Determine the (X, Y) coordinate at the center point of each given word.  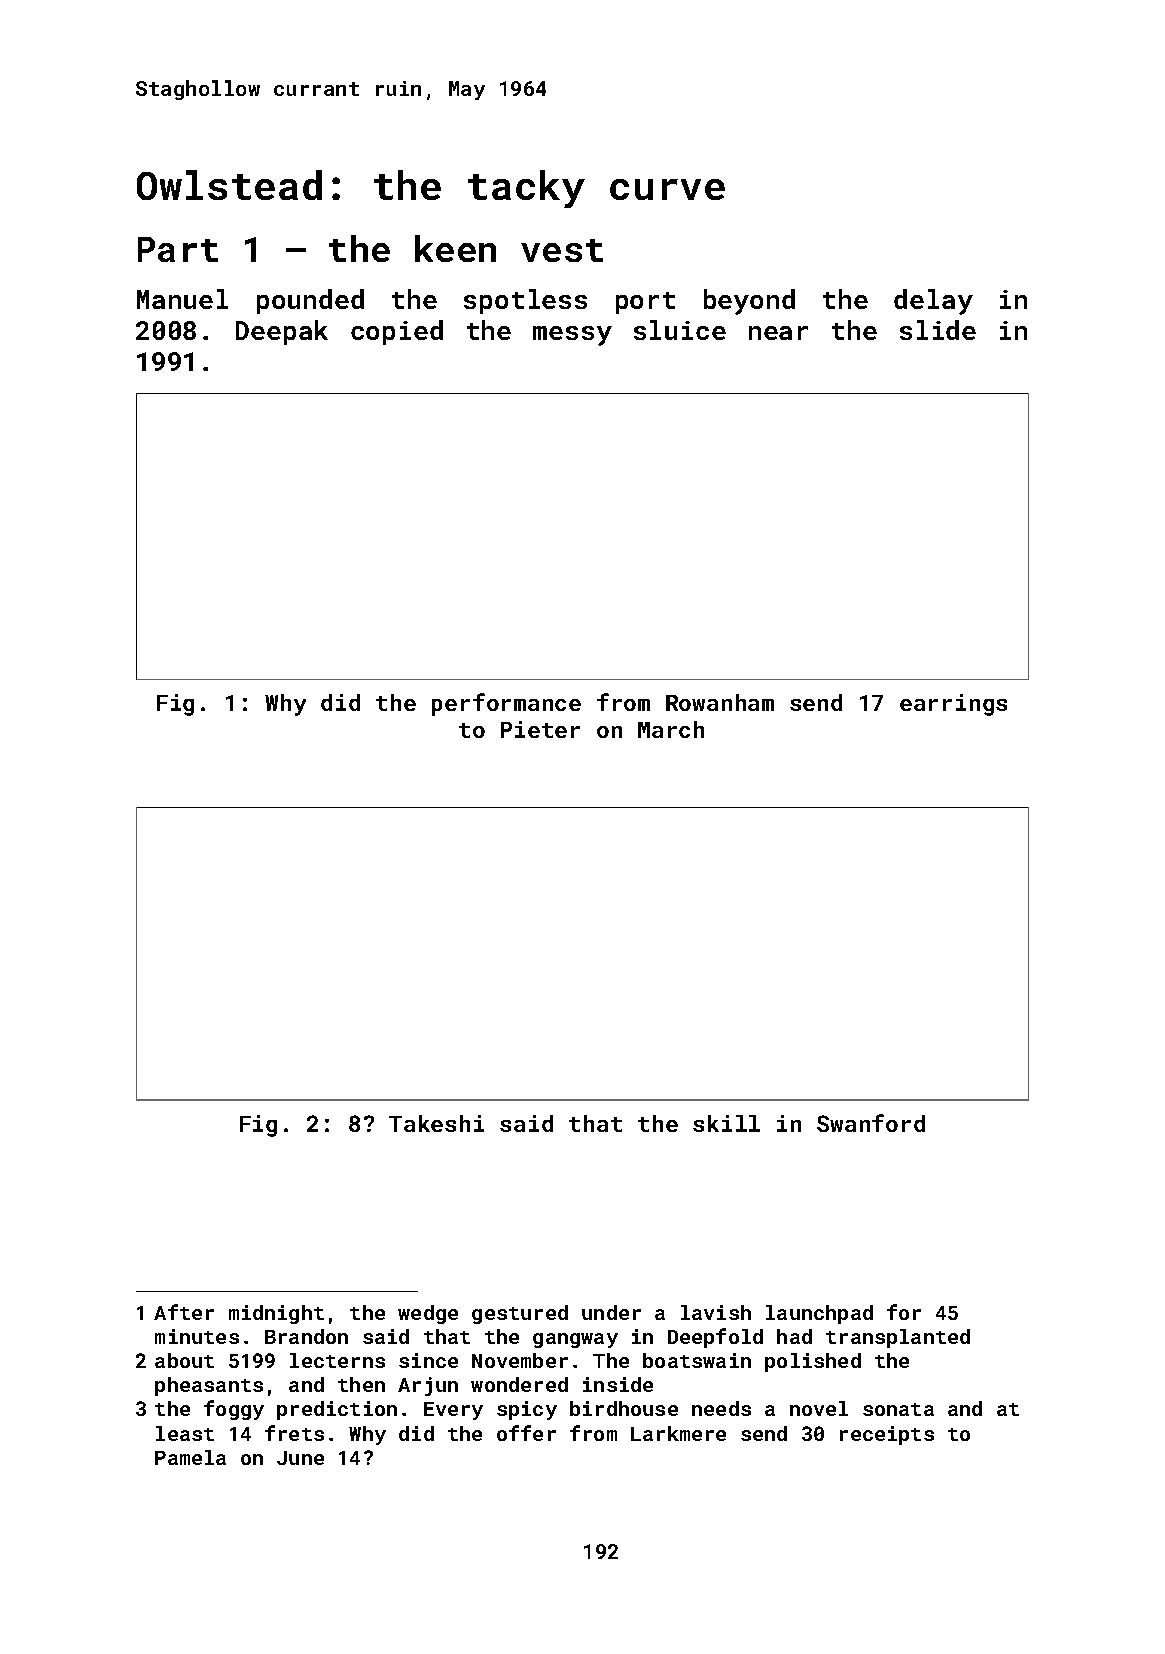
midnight (276, 1314)
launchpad (819, 1314)
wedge (428, 1314)
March (671, 729)
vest (562, 250)
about (184, 1360)
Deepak (282, 332)
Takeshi (436, 1123)
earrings (953, 705)
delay (933, 302)
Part (178, 249)
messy (572, 336)
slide (938, 330)
